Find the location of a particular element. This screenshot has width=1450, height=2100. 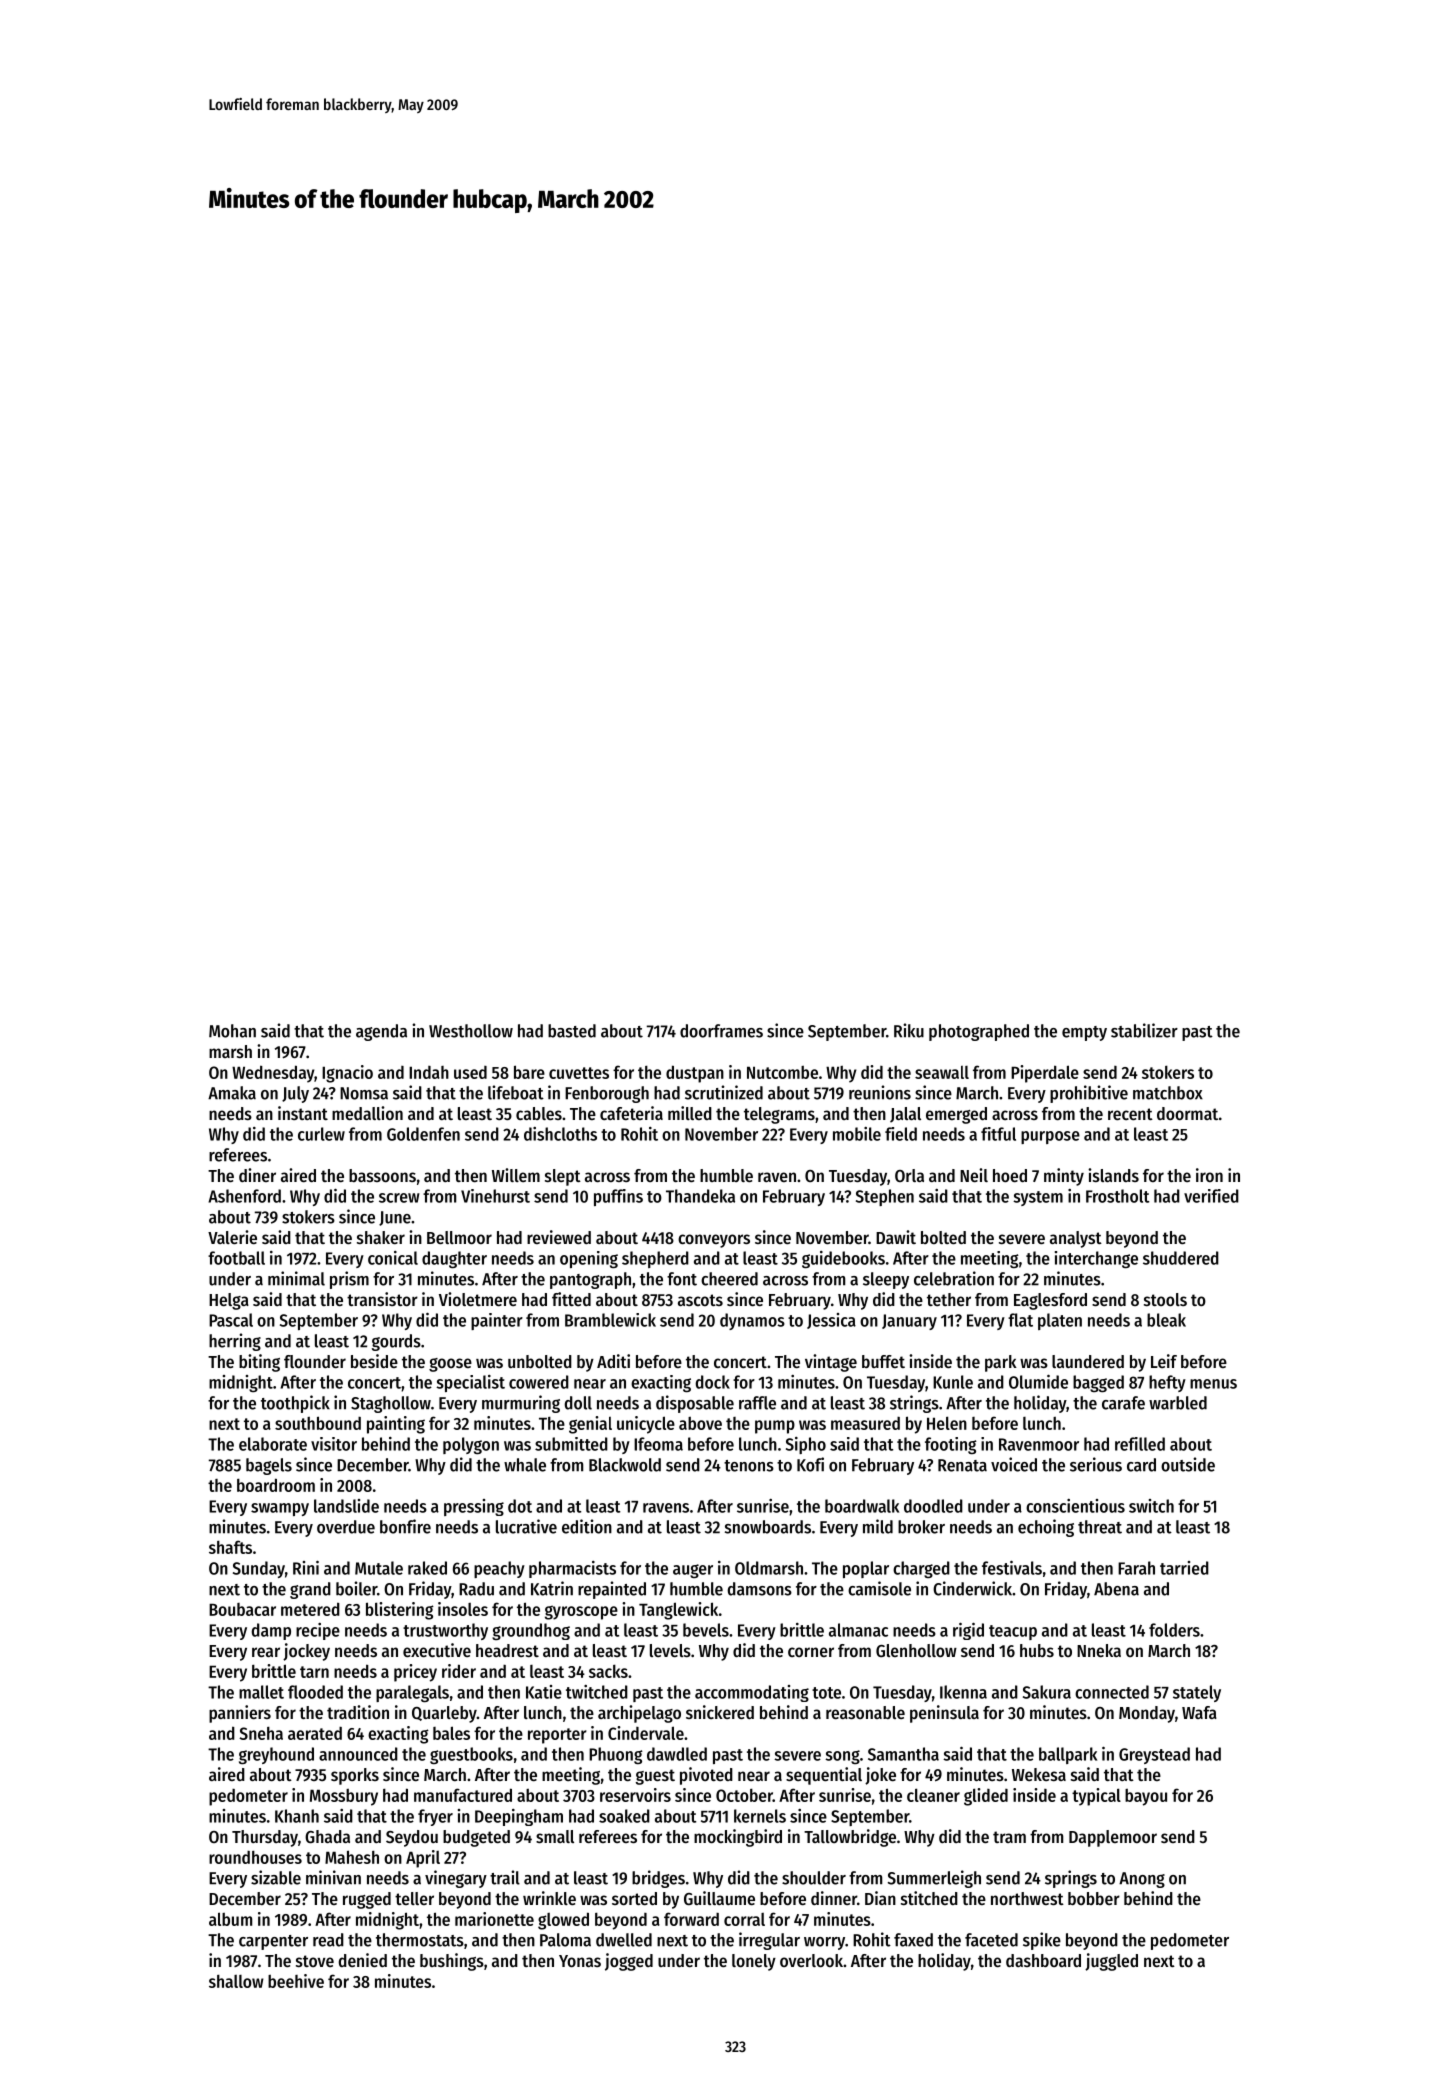

doorframes is located at coordinates (721, 1031).
